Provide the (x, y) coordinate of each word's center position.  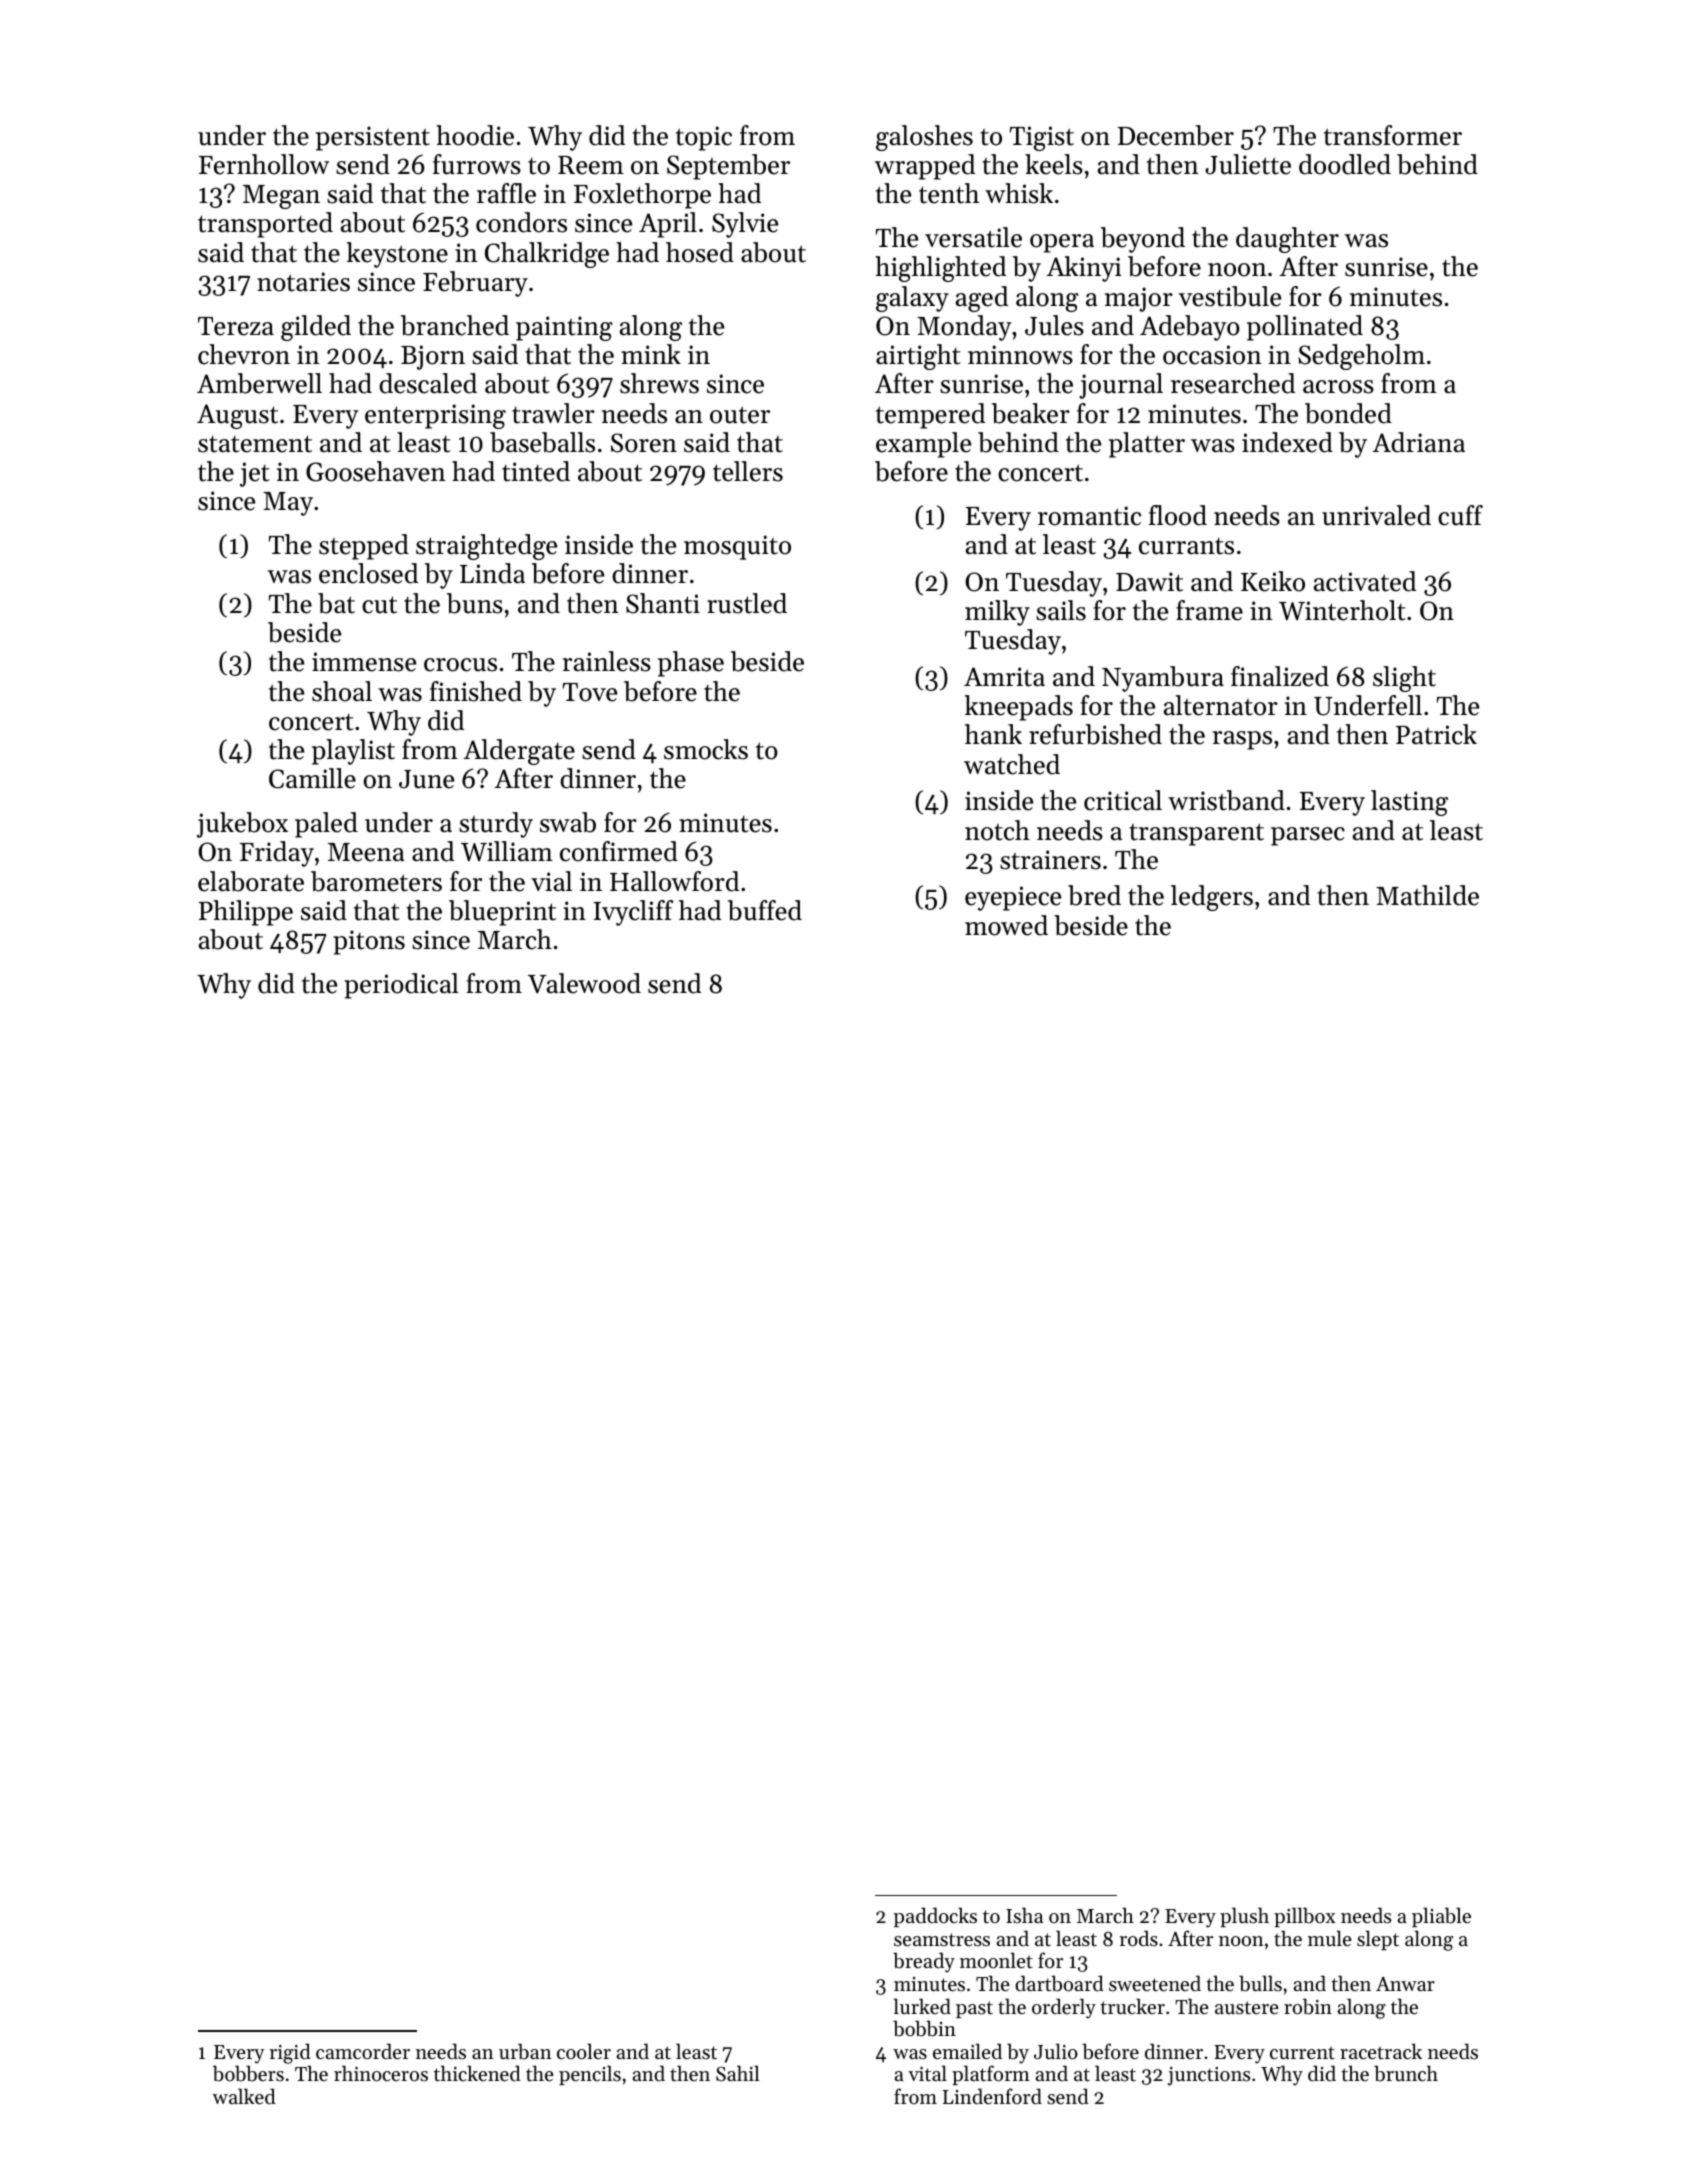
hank (993, 734)
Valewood (584, 983)
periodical (401, 986)
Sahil (738, 2073)
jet (254, 474)
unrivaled (1376, 515)
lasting (1409, 803)
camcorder (363, 2051)
